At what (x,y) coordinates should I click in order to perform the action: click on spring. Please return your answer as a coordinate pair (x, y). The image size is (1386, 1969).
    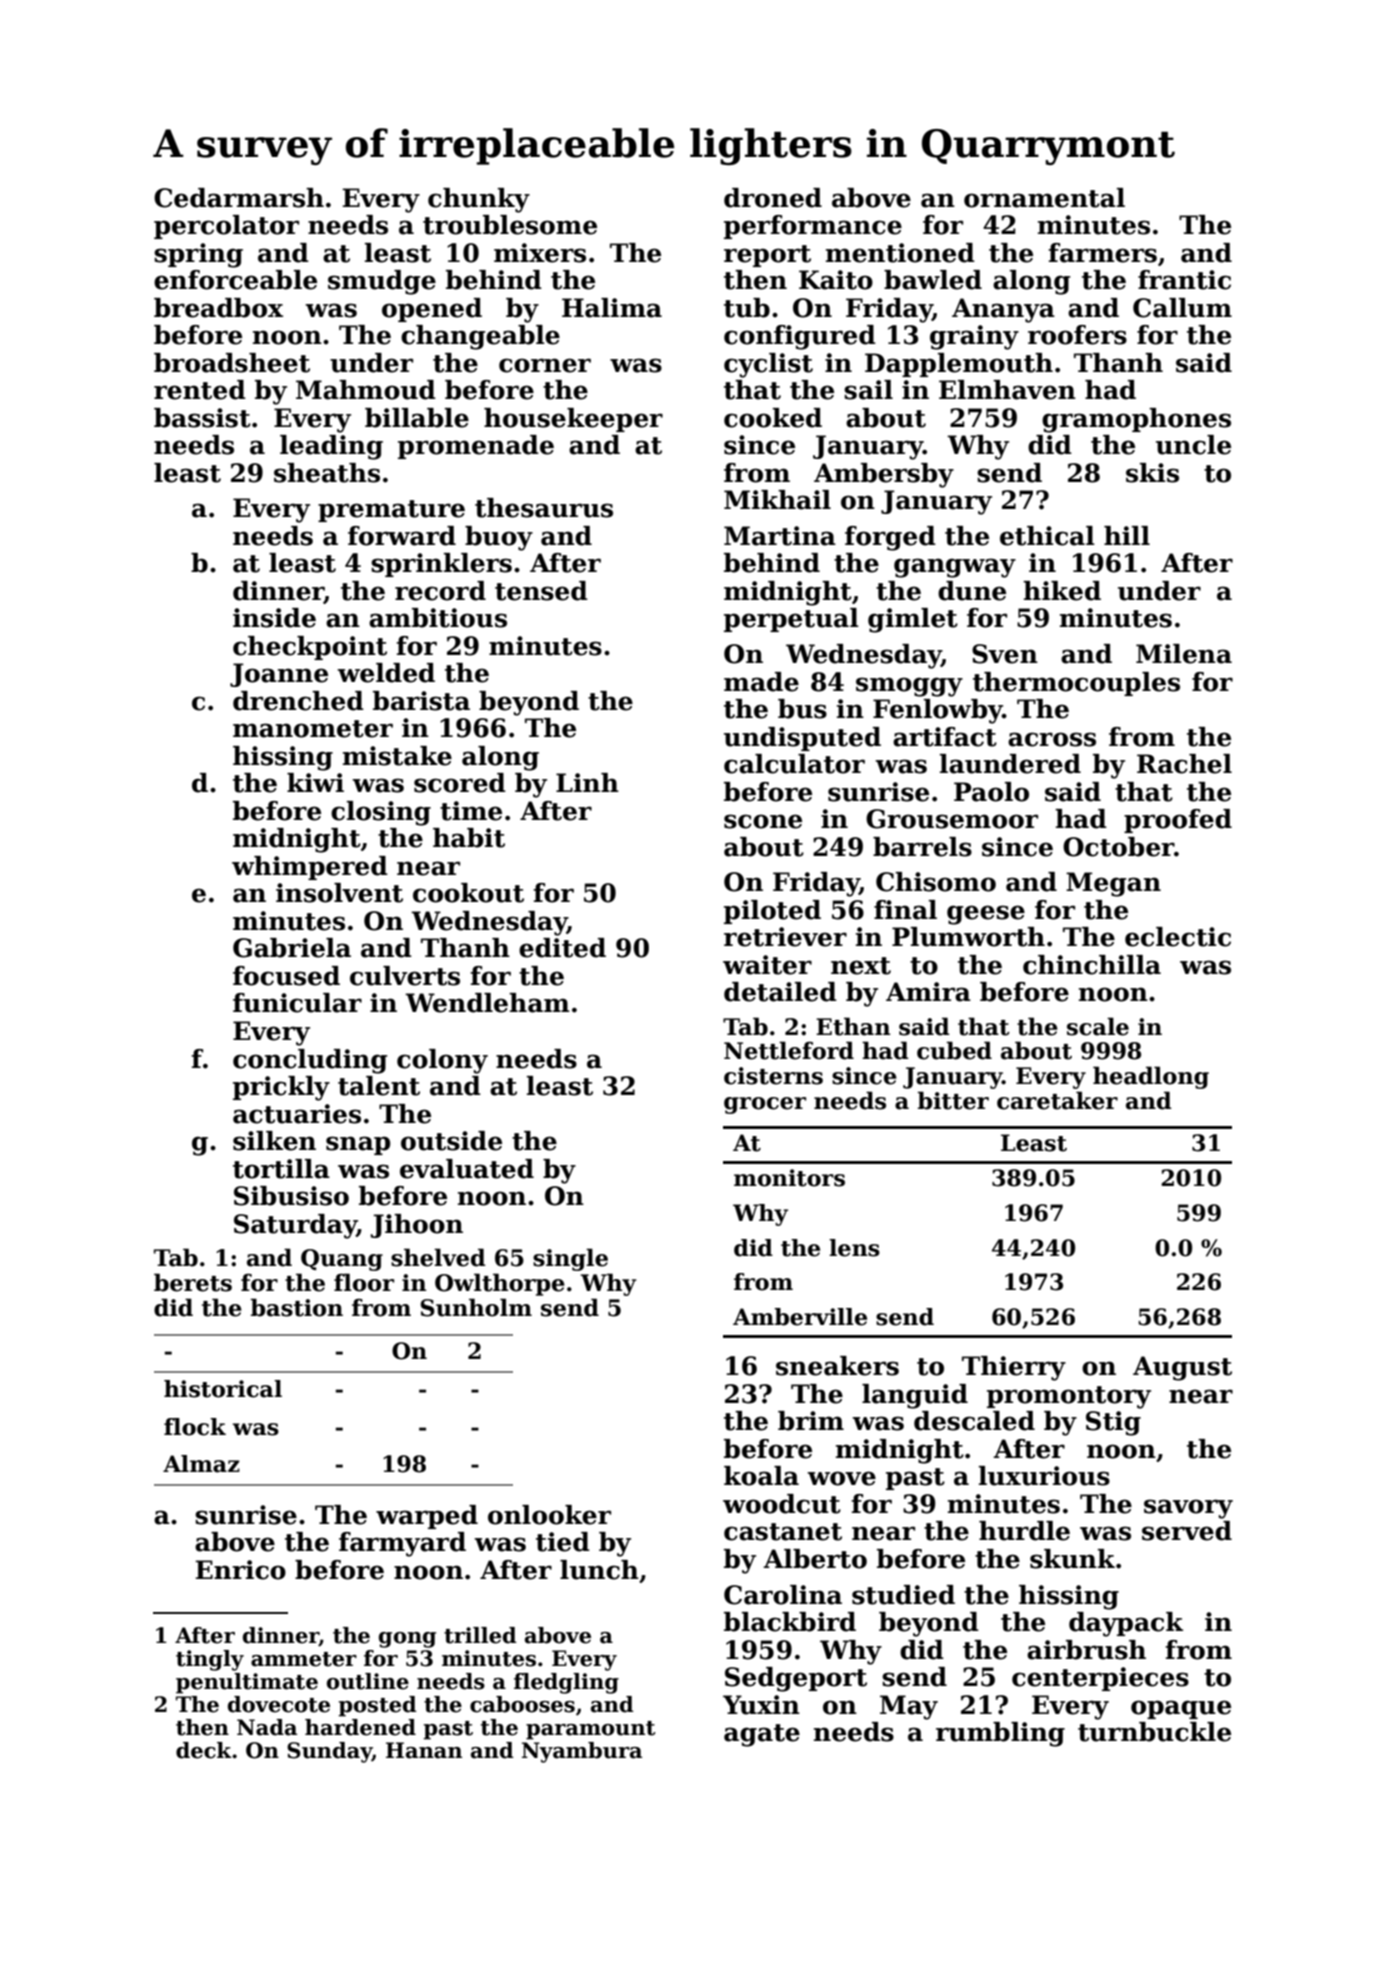
    Looking at the image, I should click on (198, 255).
